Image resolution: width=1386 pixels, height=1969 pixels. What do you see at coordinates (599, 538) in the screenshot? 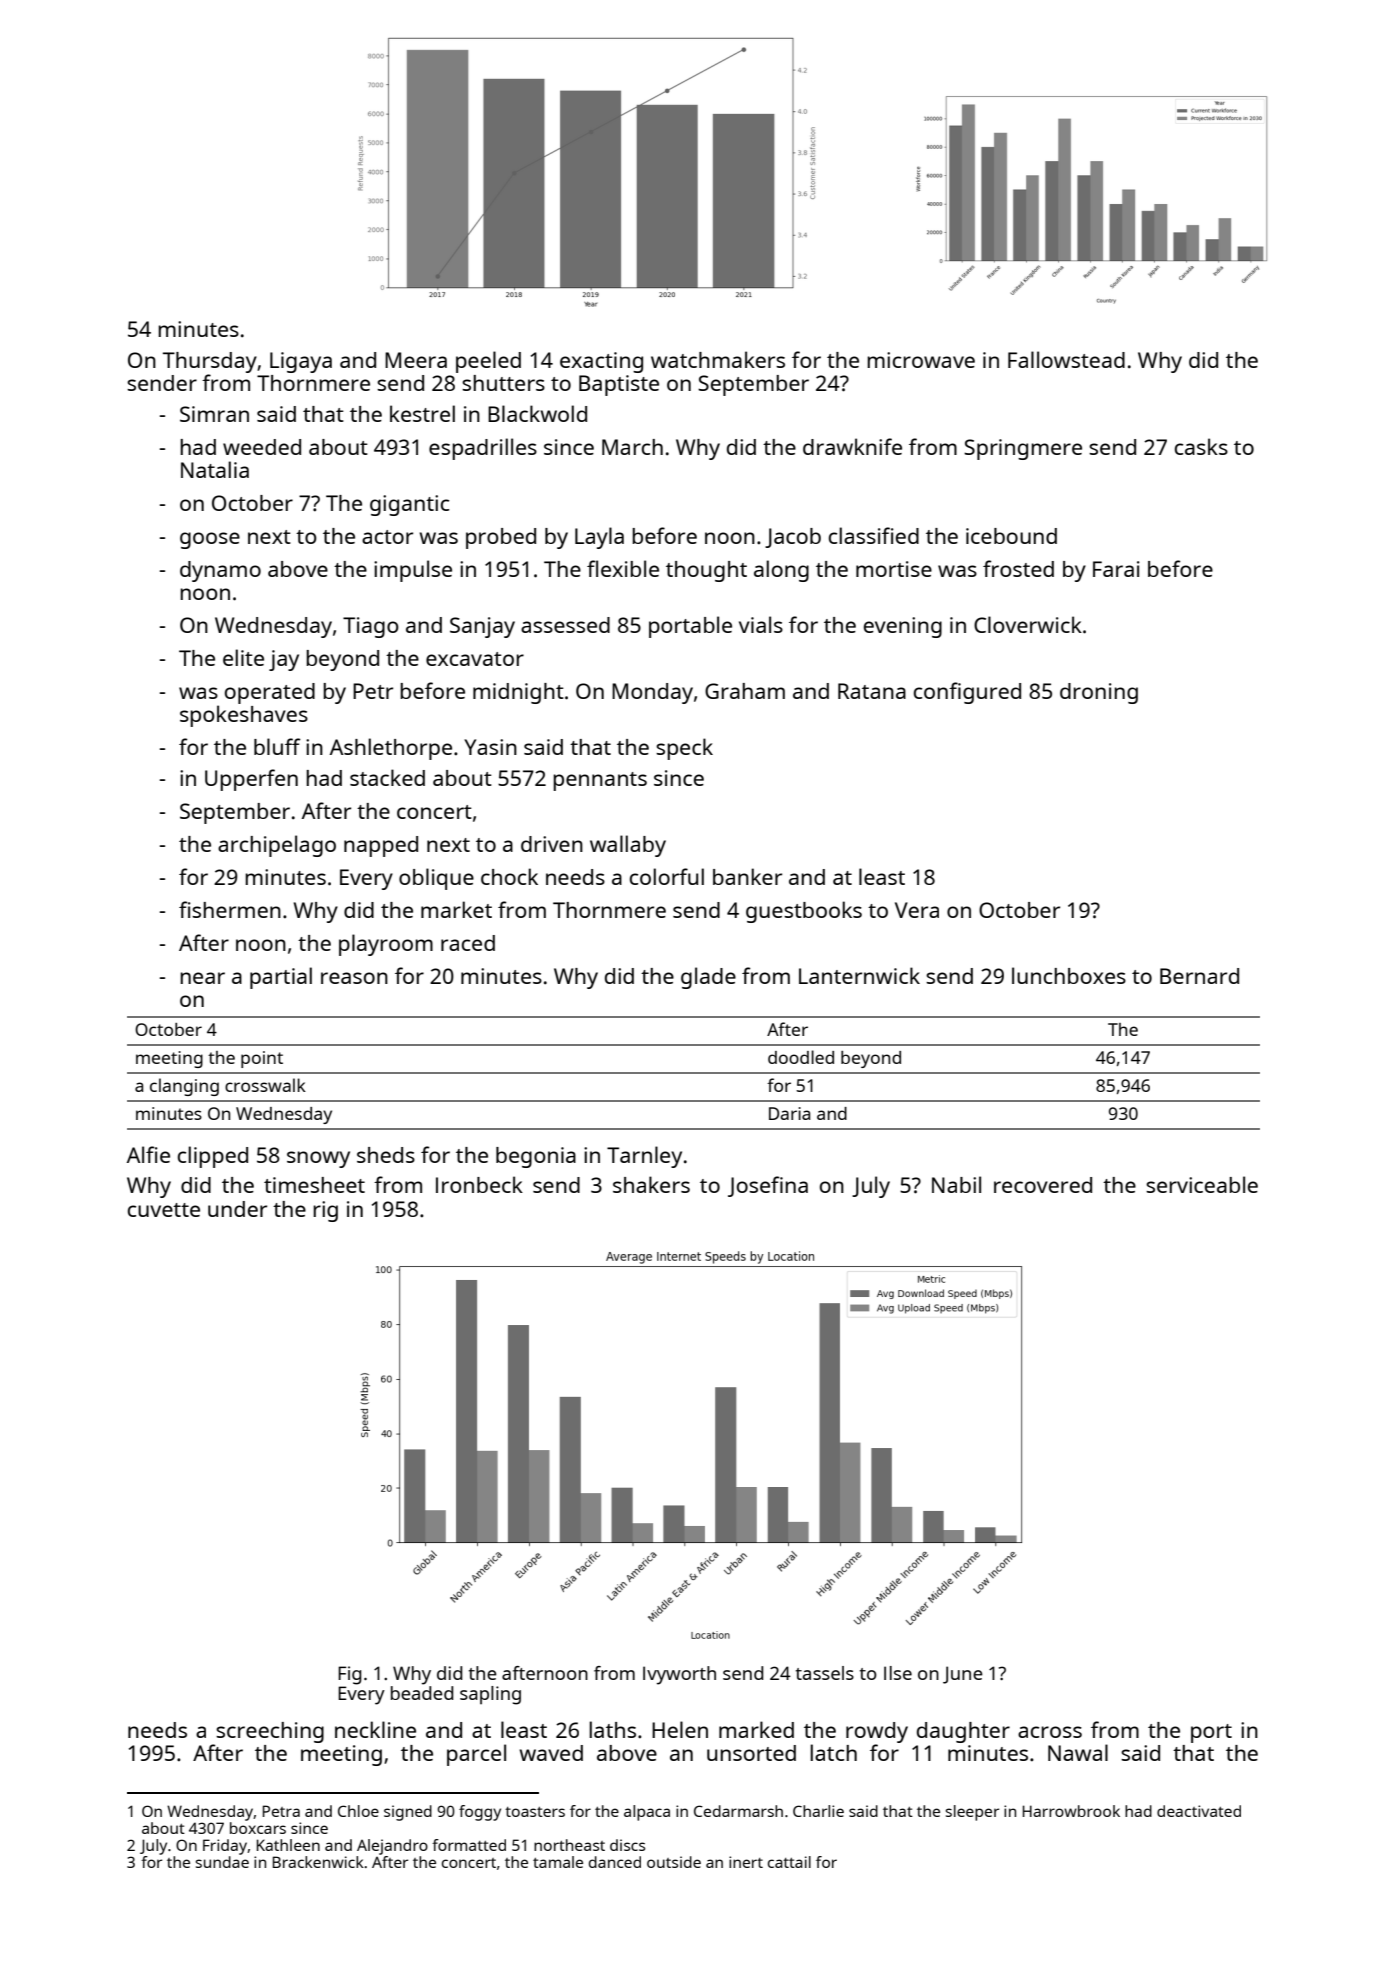
I see `Layla` at bounding box center [599, 538].
